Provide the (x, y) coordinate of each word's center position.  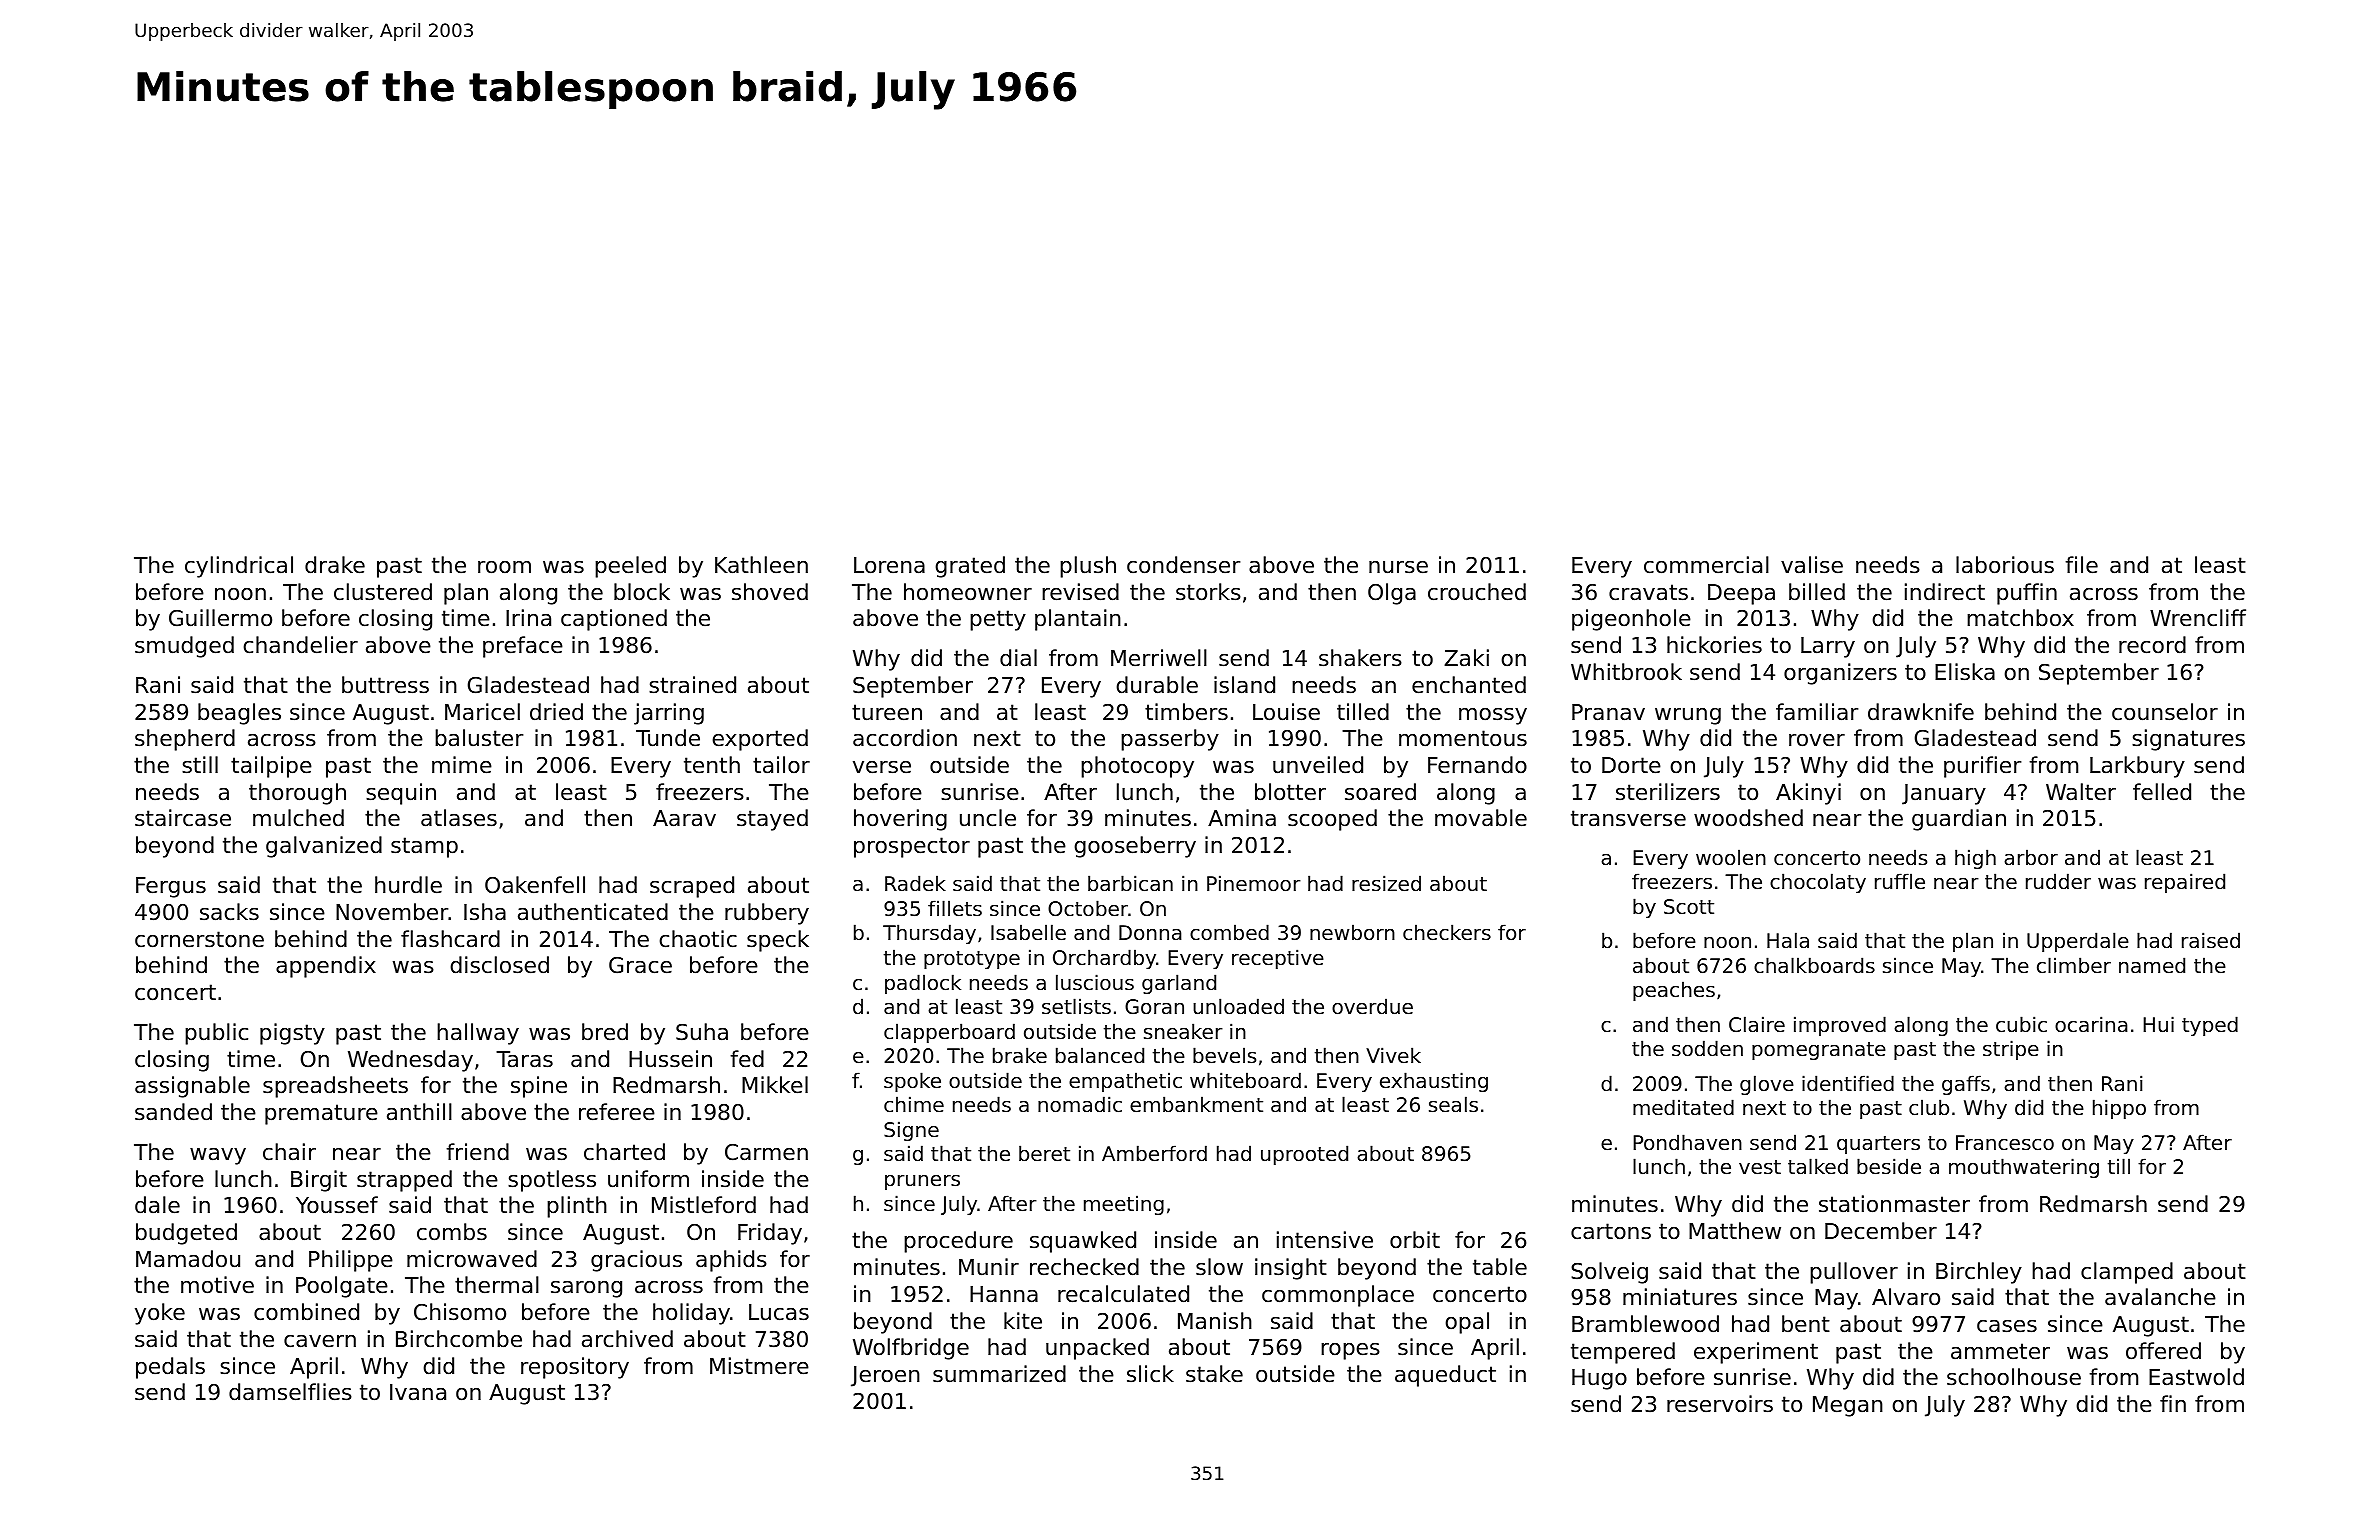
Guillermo (220, 618)
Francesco (2005, 1143)
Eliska (1965, 672)
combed (1229, 932)
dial (1018, 658)
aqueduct (1445, 1376)
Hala (1788, 940)
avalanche (2160, 1297)
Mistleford (704, 1205)
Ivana (418, 1392)
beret (1044, 1153)
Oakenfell (535, 885)
